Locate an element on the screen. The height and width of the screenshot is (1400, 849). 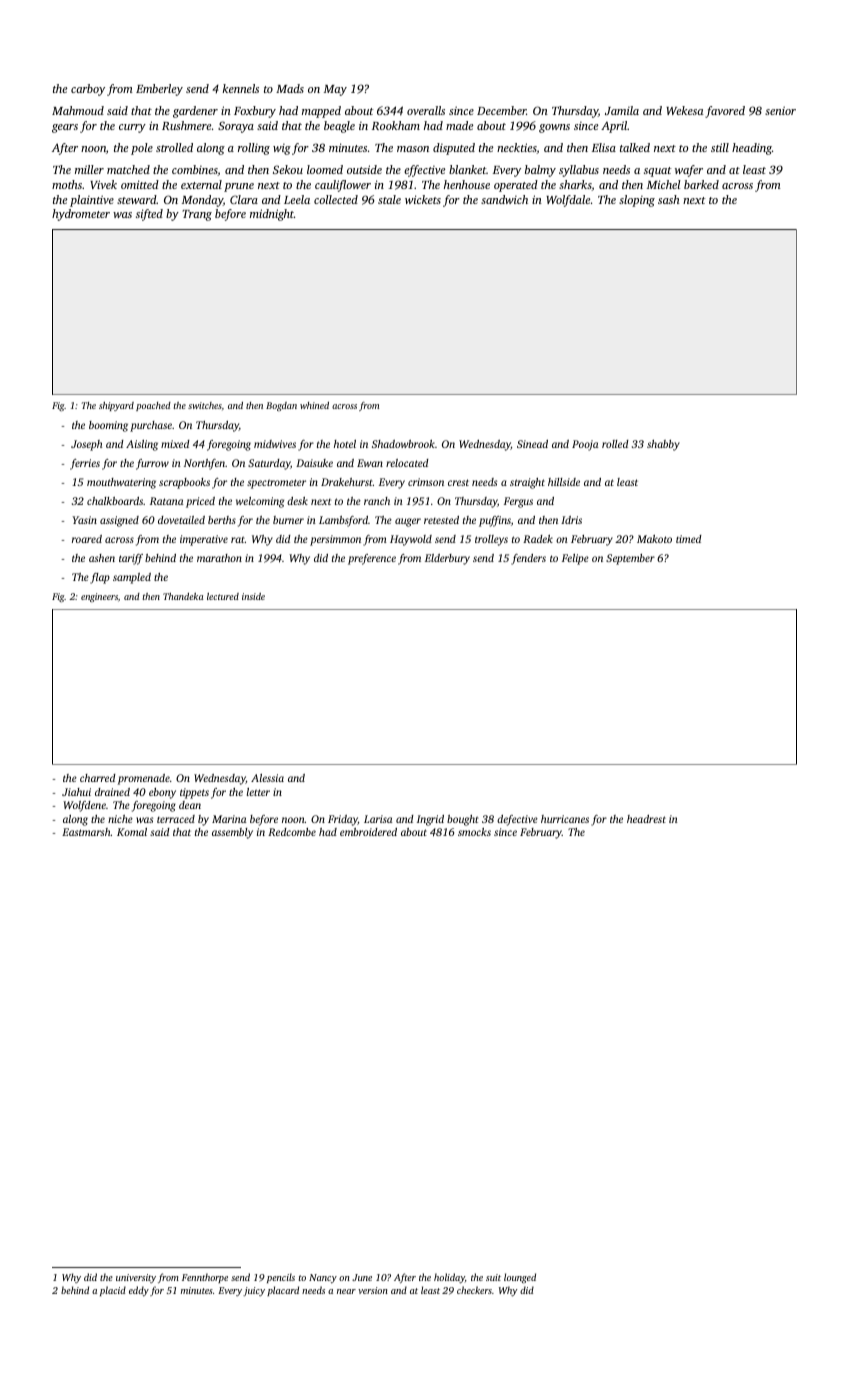
placid is located at coordinates (113, 1291).
